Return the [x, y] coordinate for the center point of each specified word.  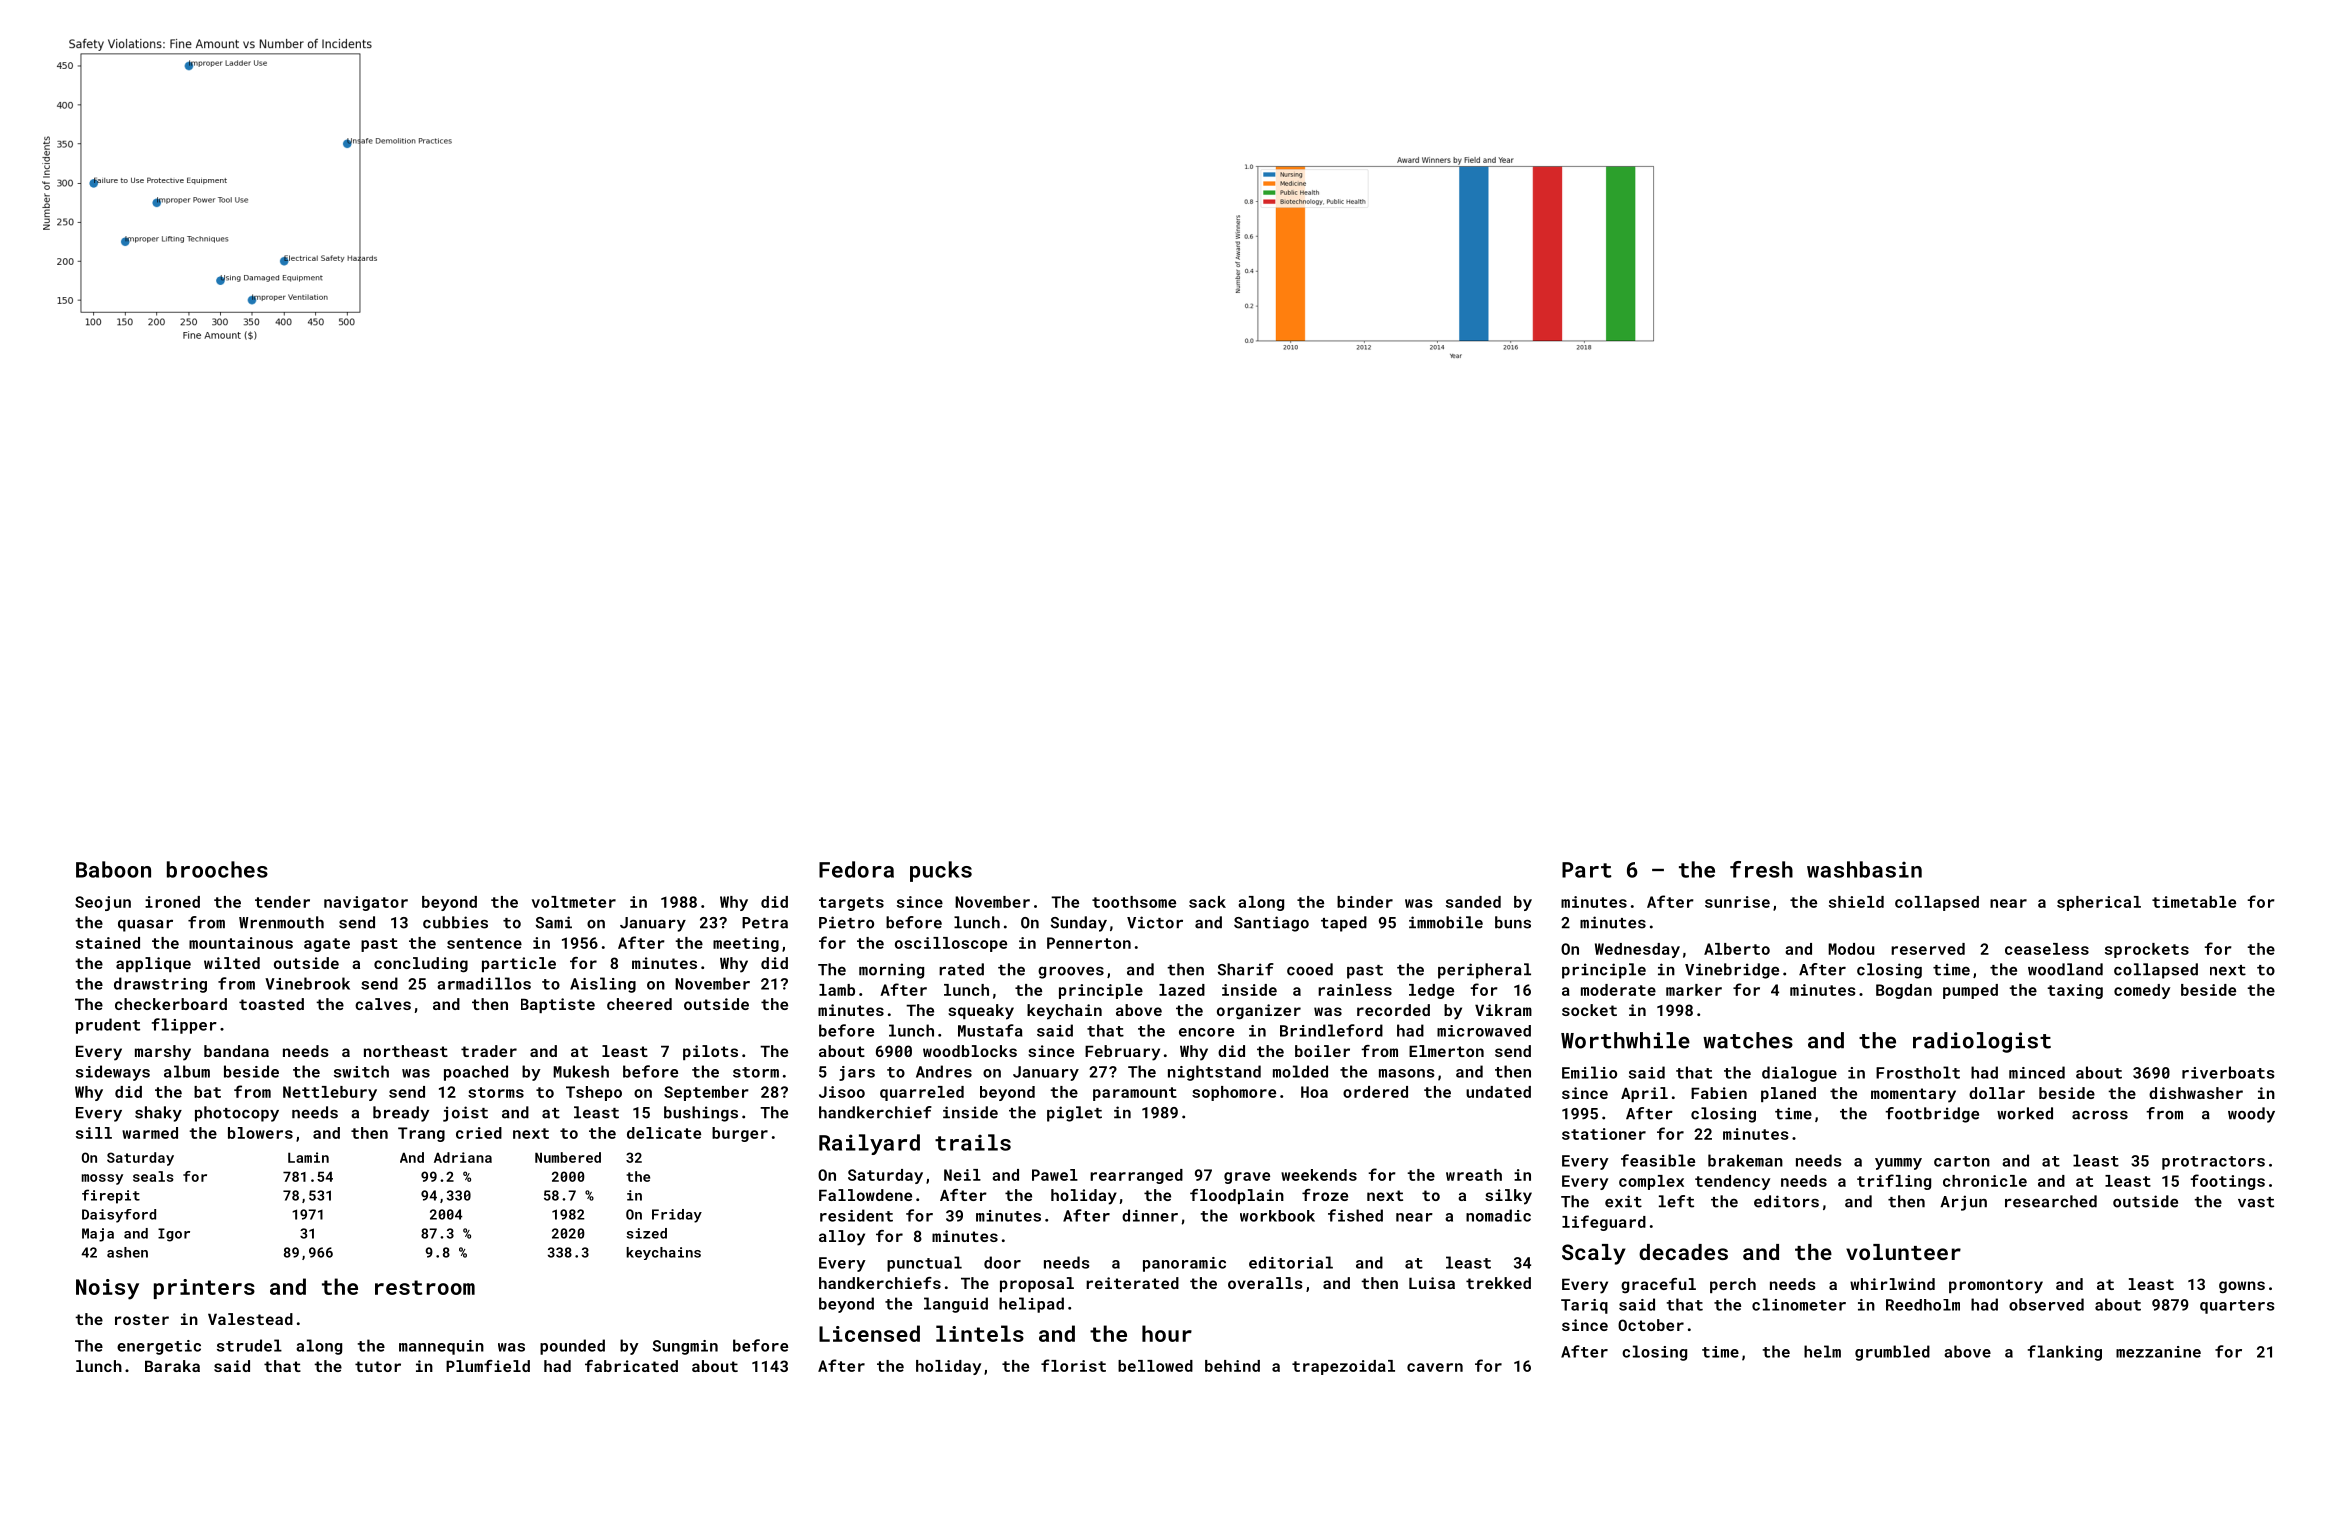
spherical [2099, 903]
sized [646, 1233]
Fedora [856, 869]
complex [1651, 1182]
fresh [1761, 869]
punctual [924, 1264]
